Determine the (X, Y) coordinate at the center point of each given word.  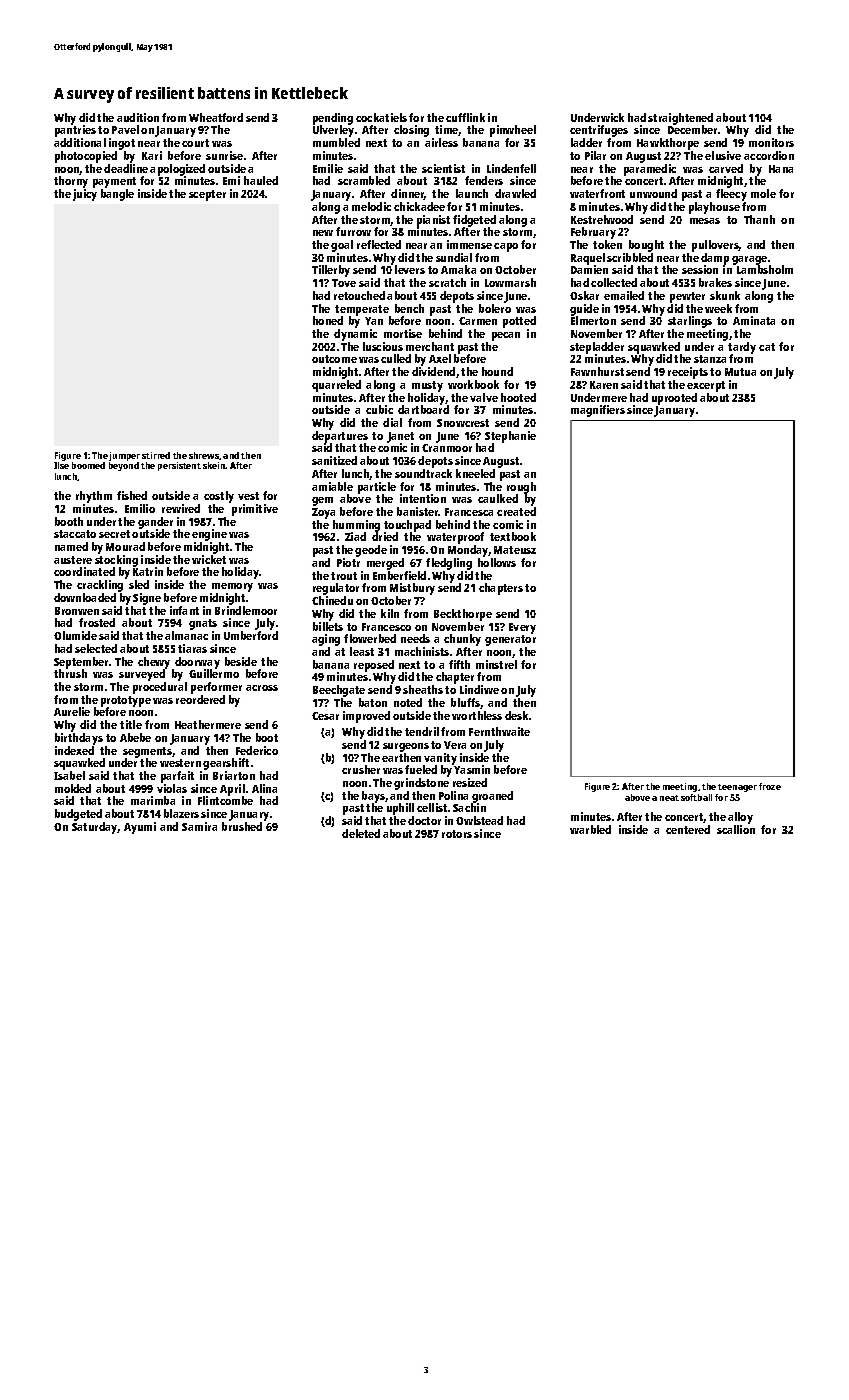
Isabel (69, 775)
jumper (124, 456)
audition (138, 117)
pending (333, 119)
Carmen (478, 321)
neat (669, 798)
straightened (680, 119)
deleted (361, 833)
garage (749, 261)
